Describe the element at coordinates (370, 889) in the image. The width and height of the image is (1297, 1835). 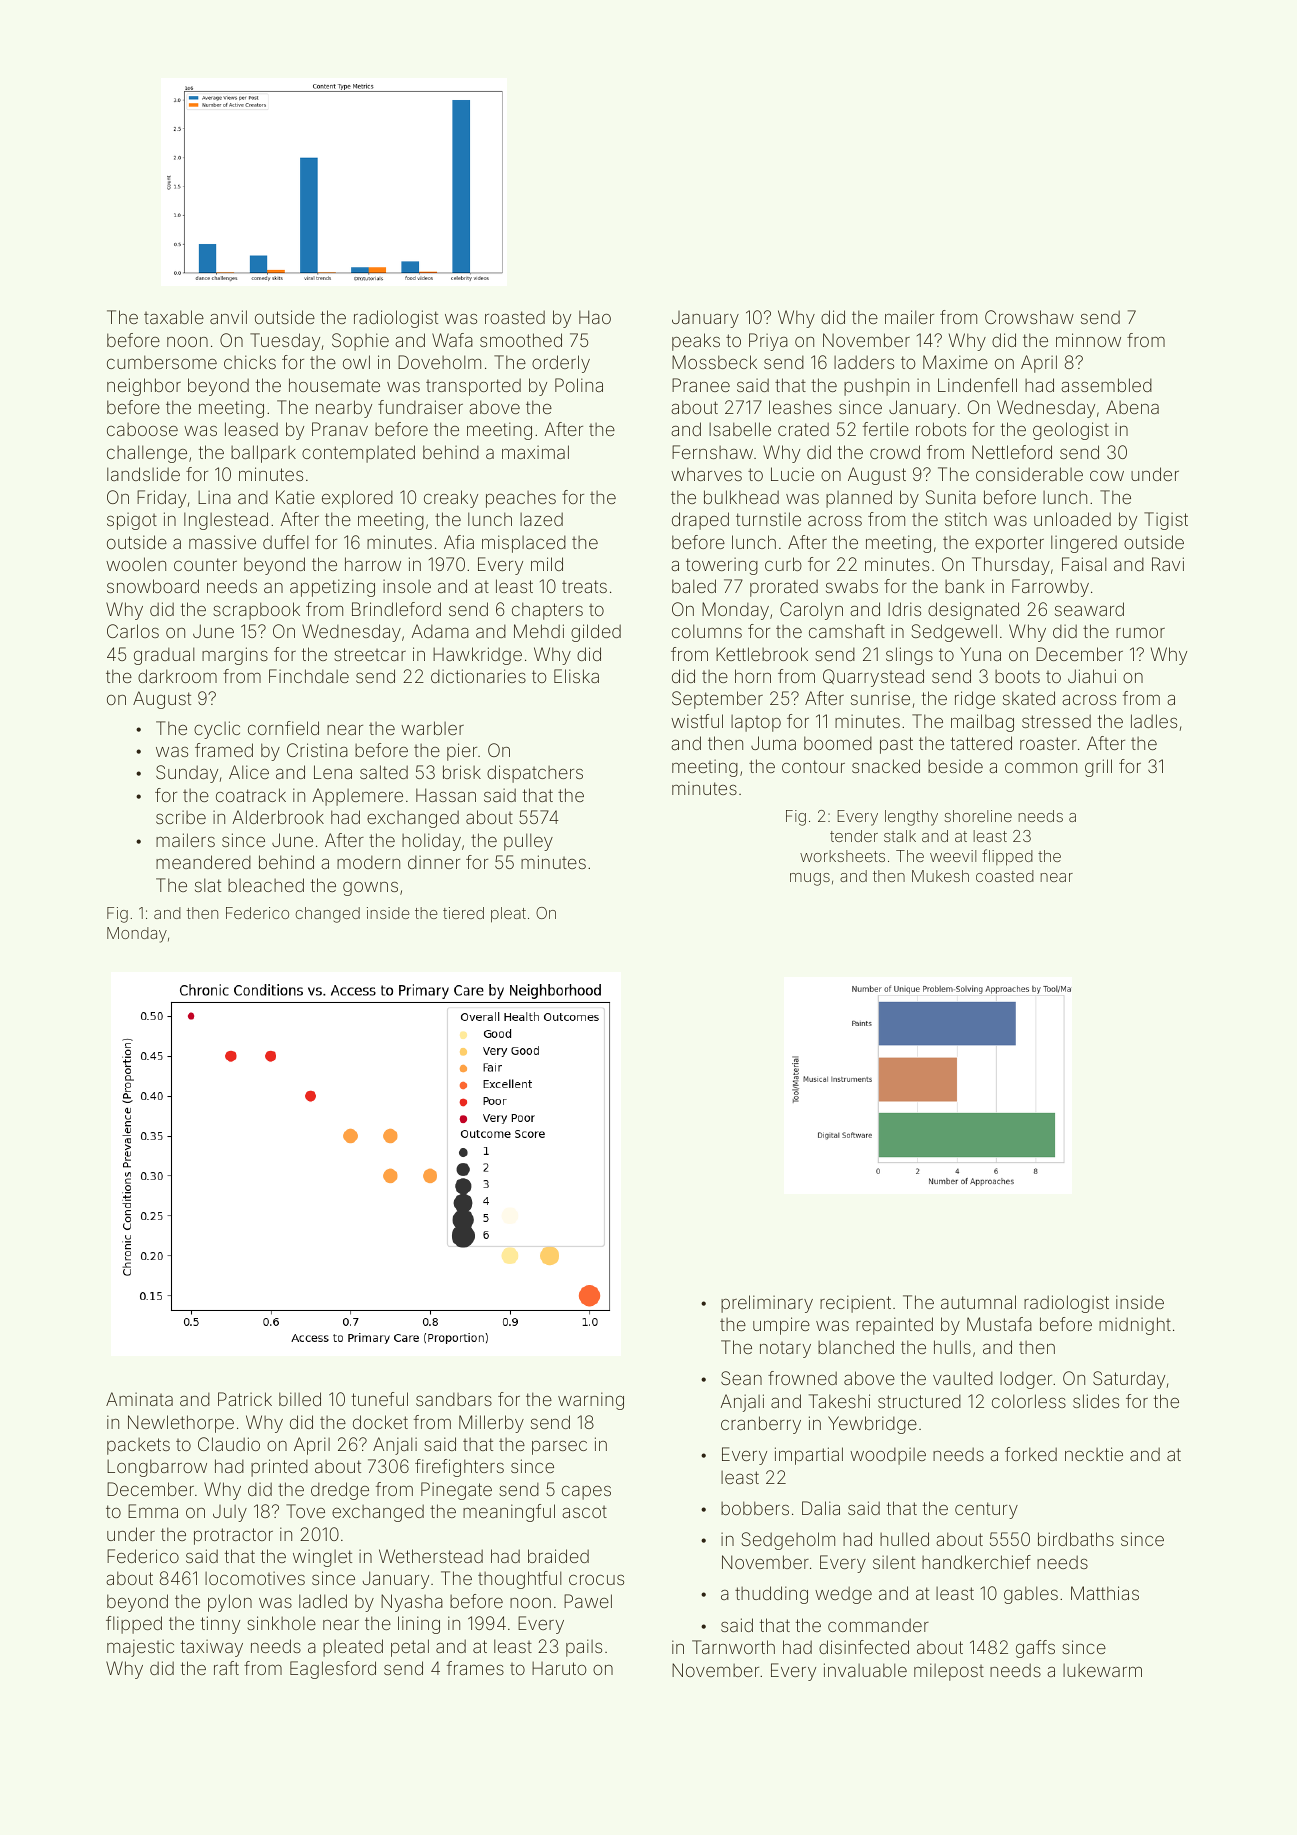
I see `gowns` at that location.
